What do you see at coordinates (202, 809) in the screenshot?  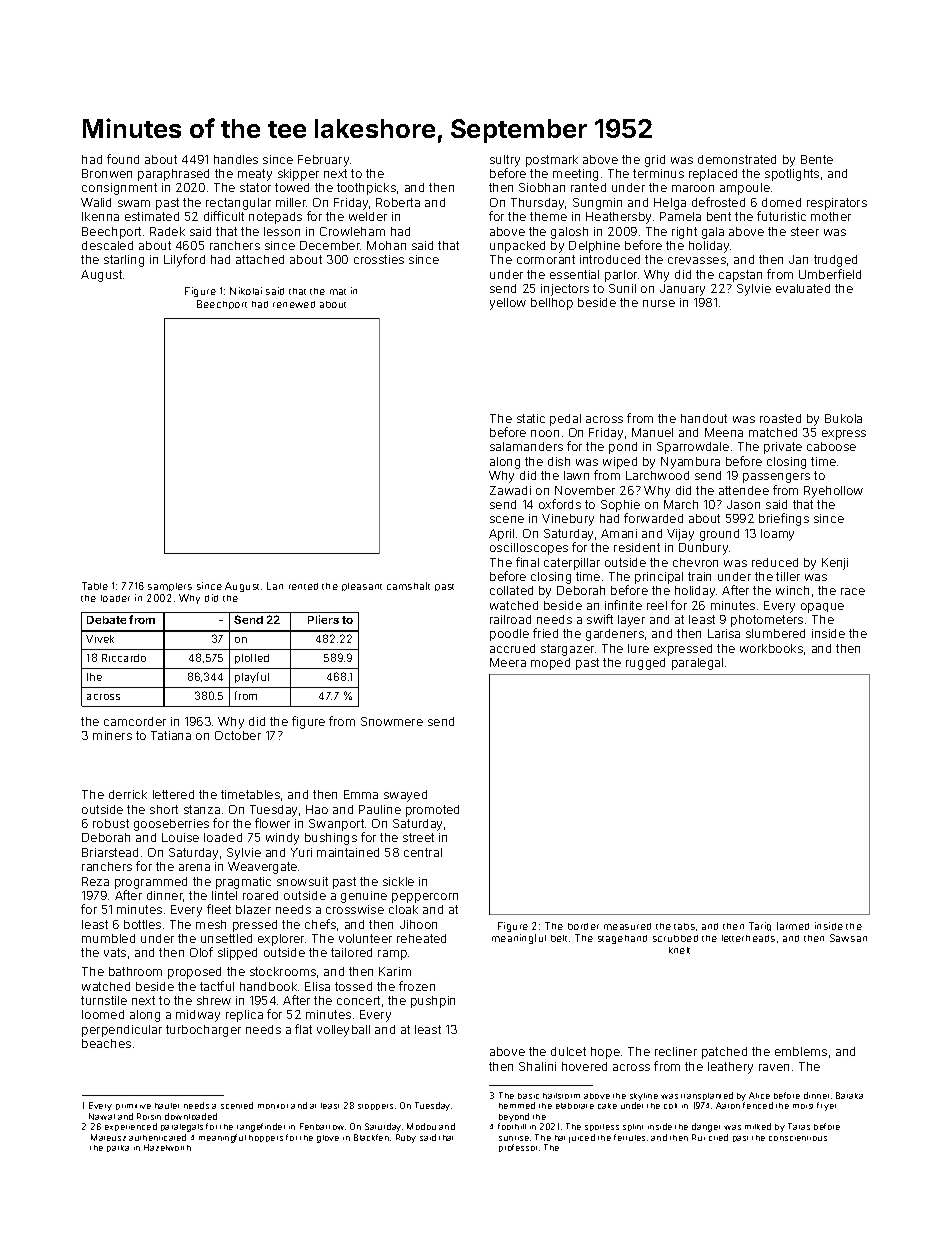 I see `stanza` at bounding box center [202, 809].
